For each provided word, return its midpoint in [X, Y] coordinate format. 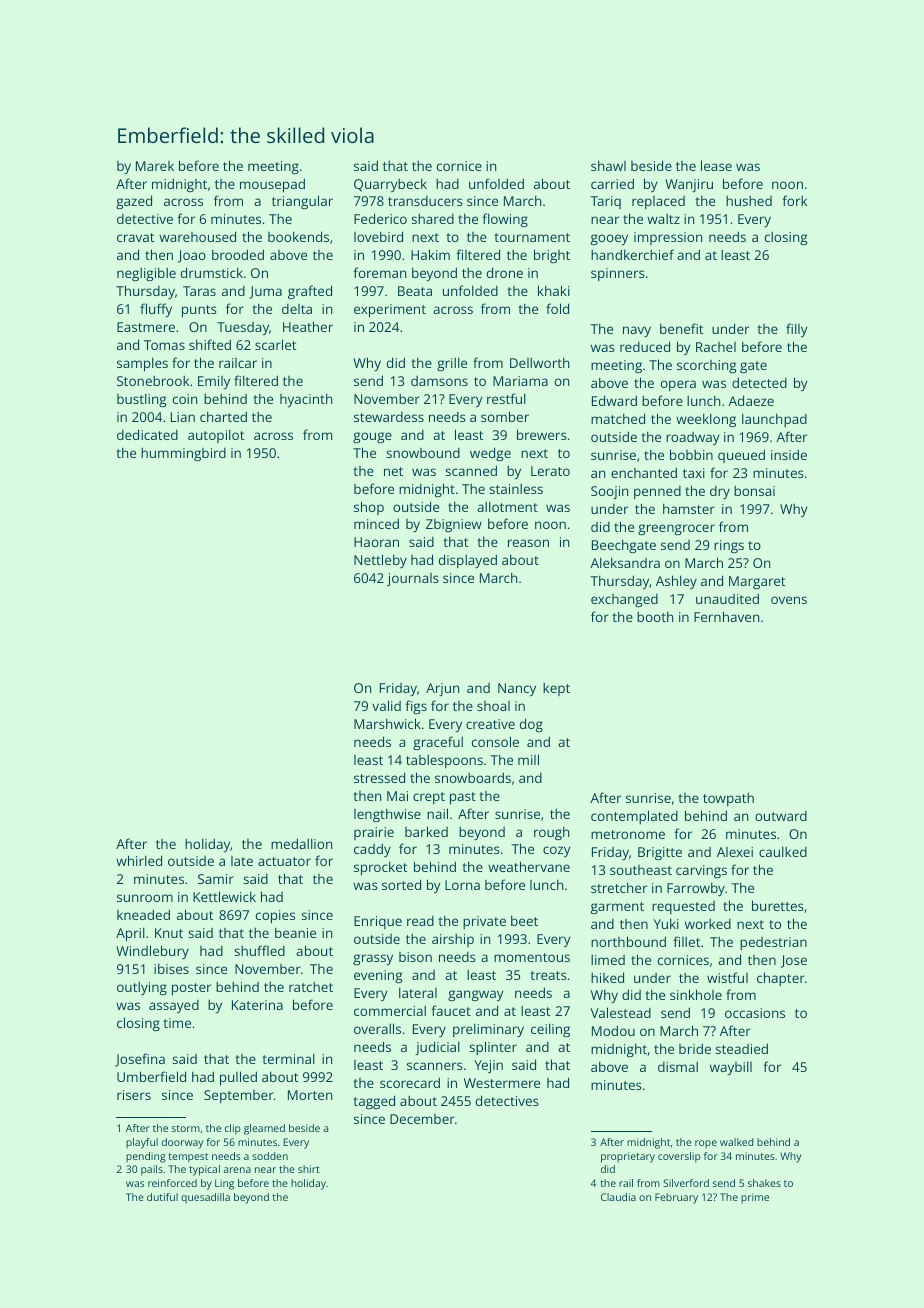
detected [759, 382]
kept [556, 689]
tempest [188, 1158]
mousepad [272, 185]
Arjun [442, 689]
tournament [532, 237]
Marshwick [387, 723]
